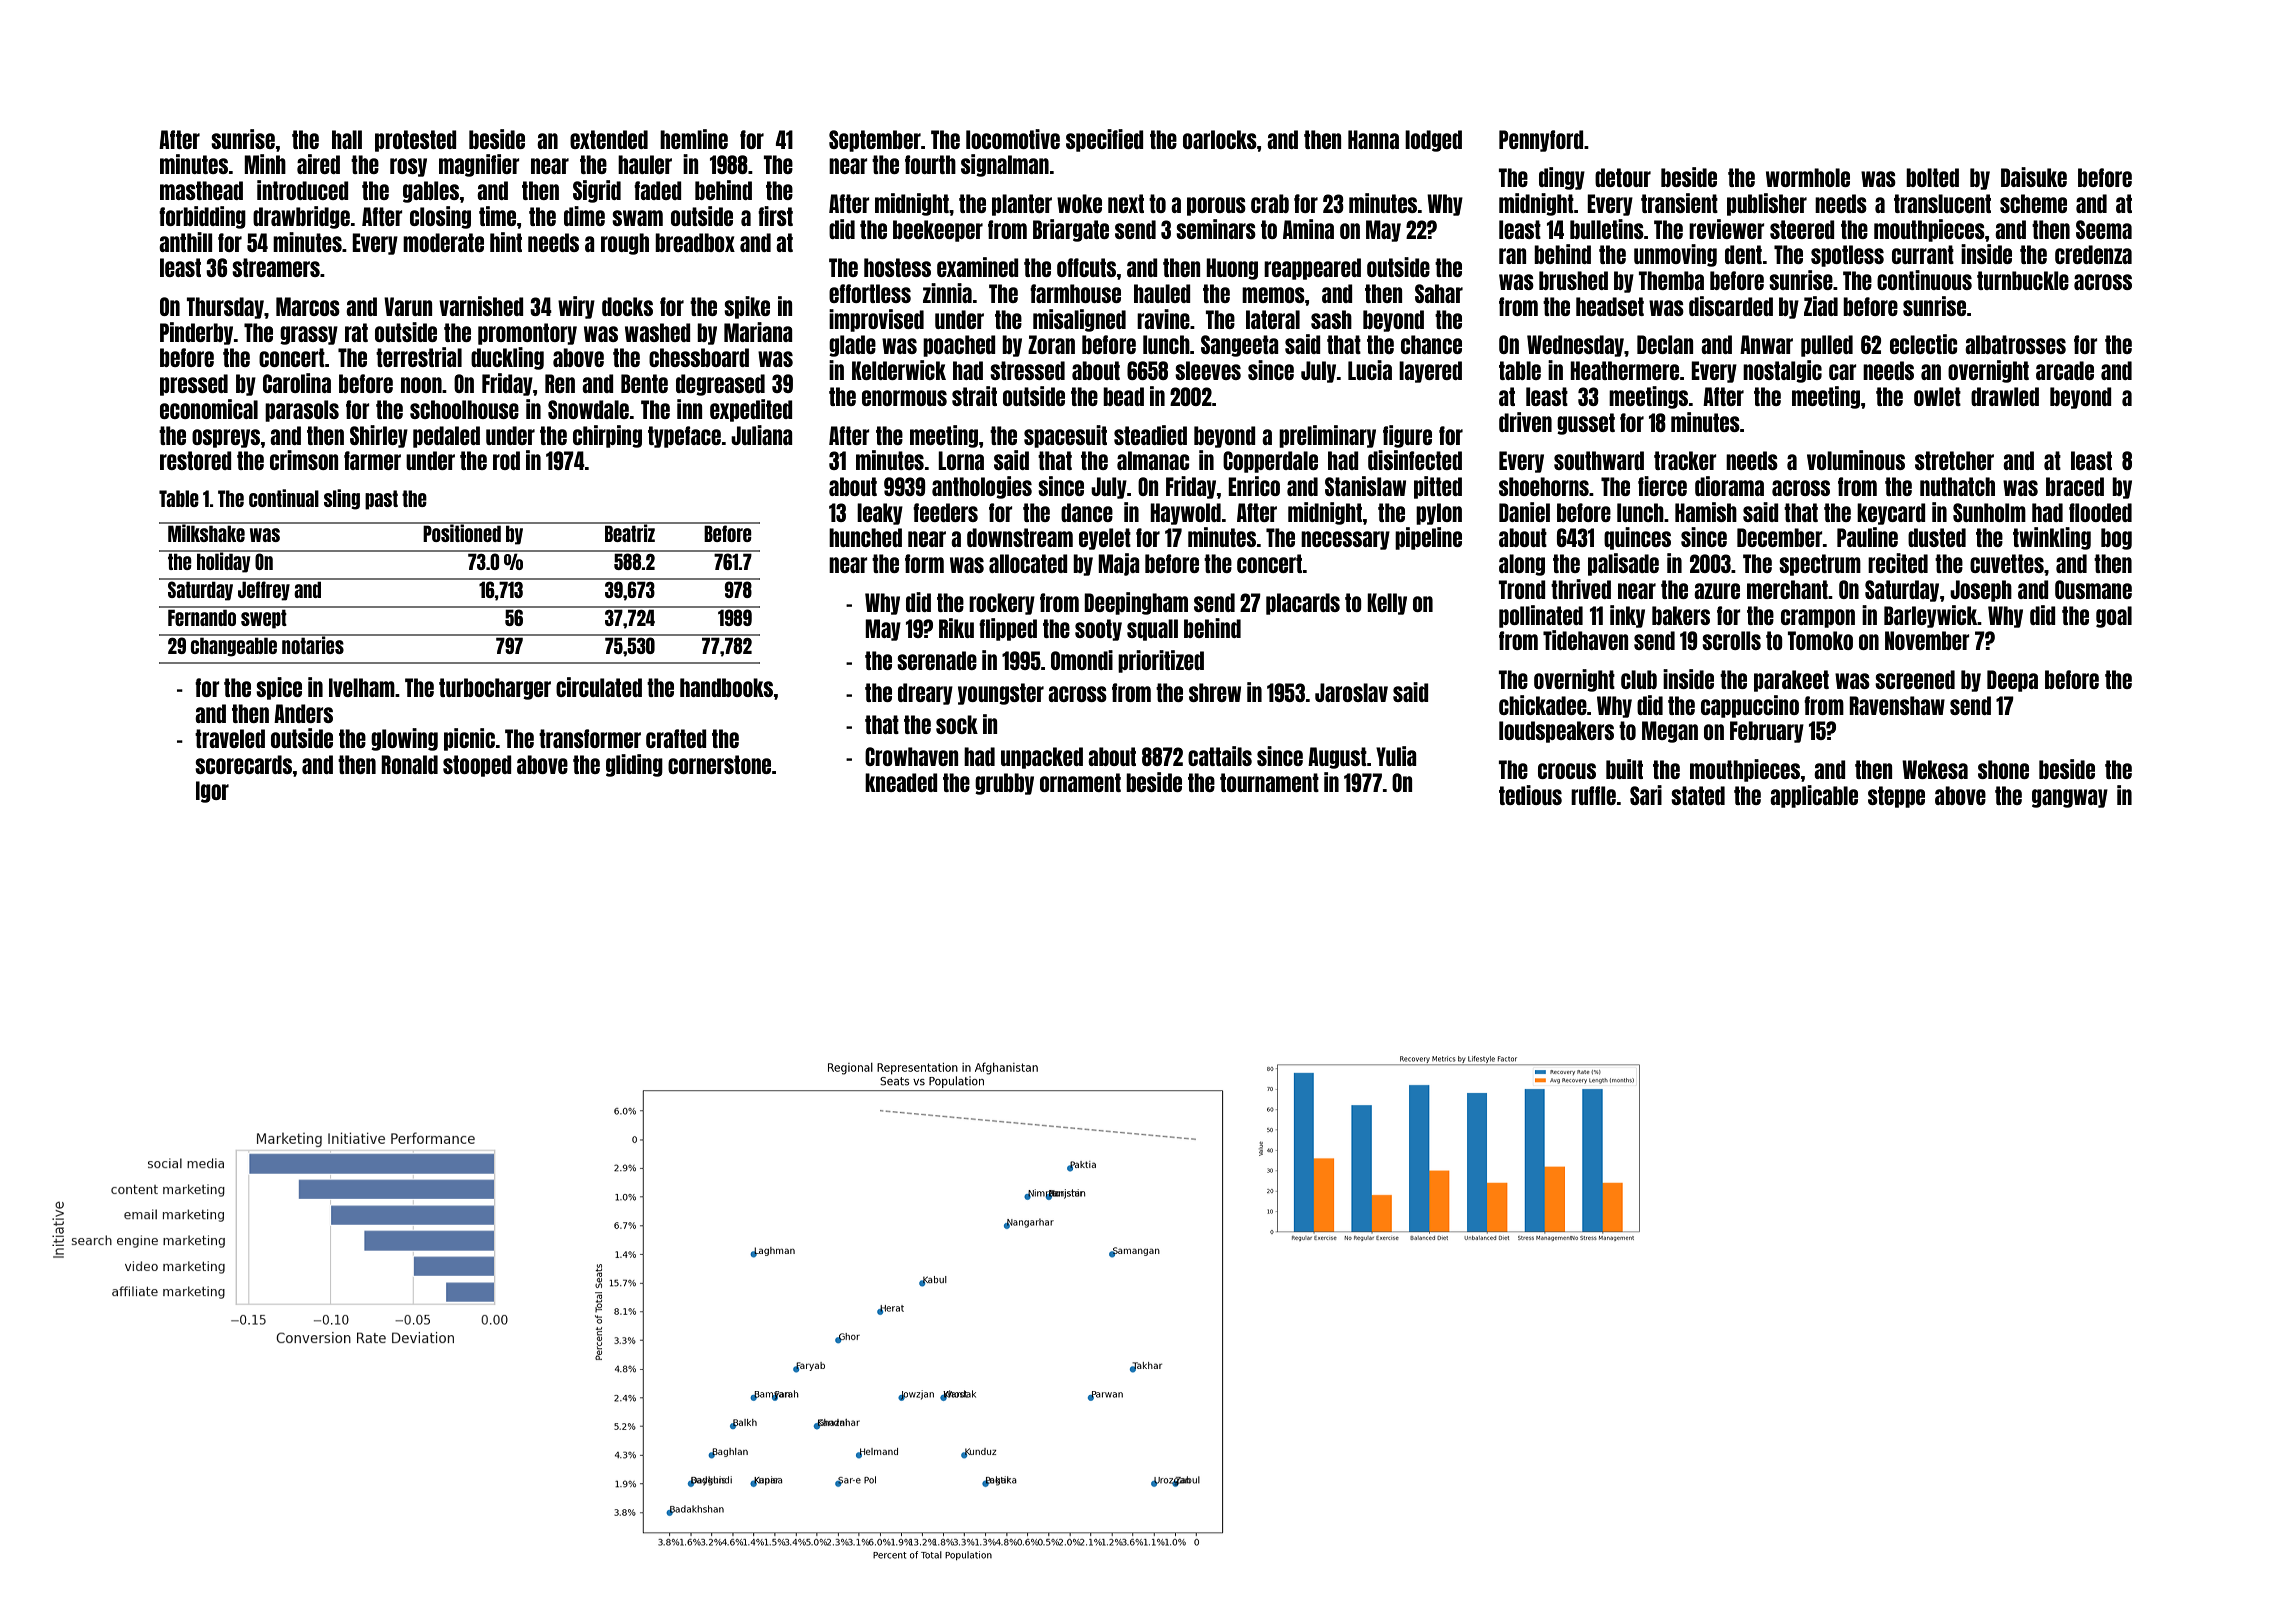 The image size is (2292, 1620). Describe the element at coordinates (1065, 436) in the screenshot. I see `spacesuit` at that location.
